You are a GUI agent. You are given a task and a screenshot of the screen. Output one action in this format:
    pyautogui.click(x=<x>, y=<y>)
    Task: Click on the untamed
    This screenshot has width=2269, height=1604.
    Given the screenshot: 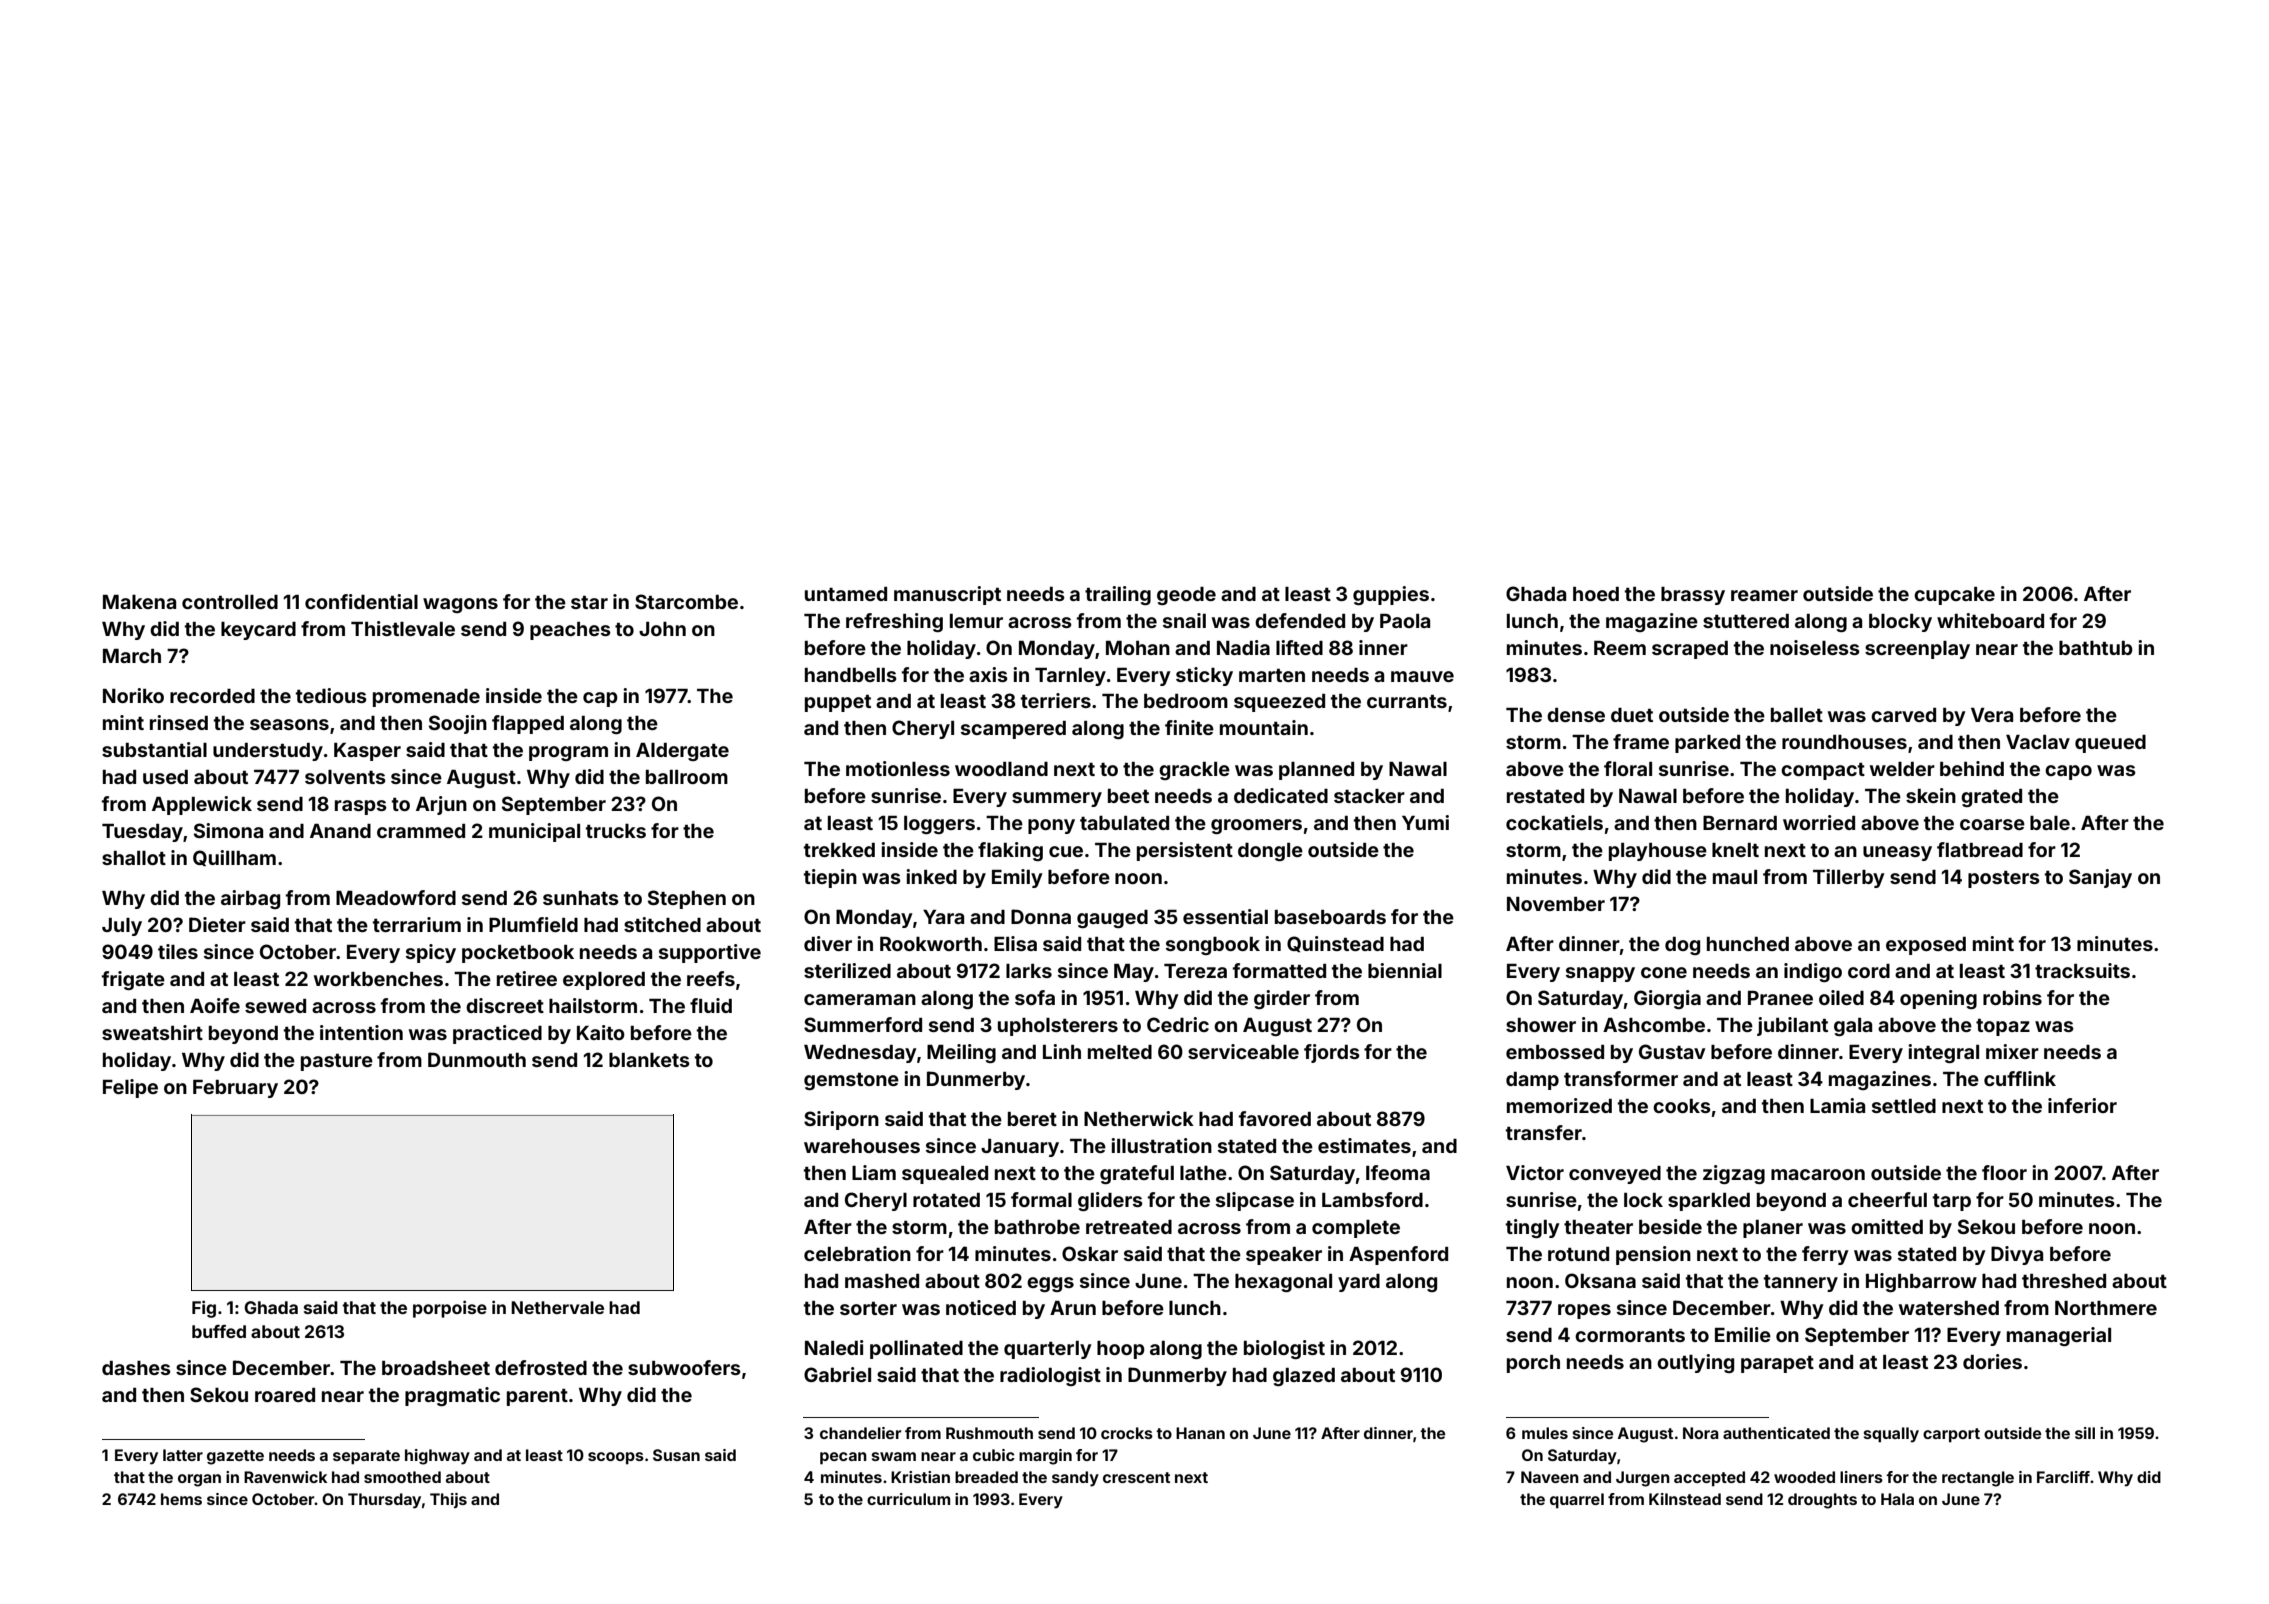 What is the action you would take?
    pyautogui.click(x=846, y=594)
